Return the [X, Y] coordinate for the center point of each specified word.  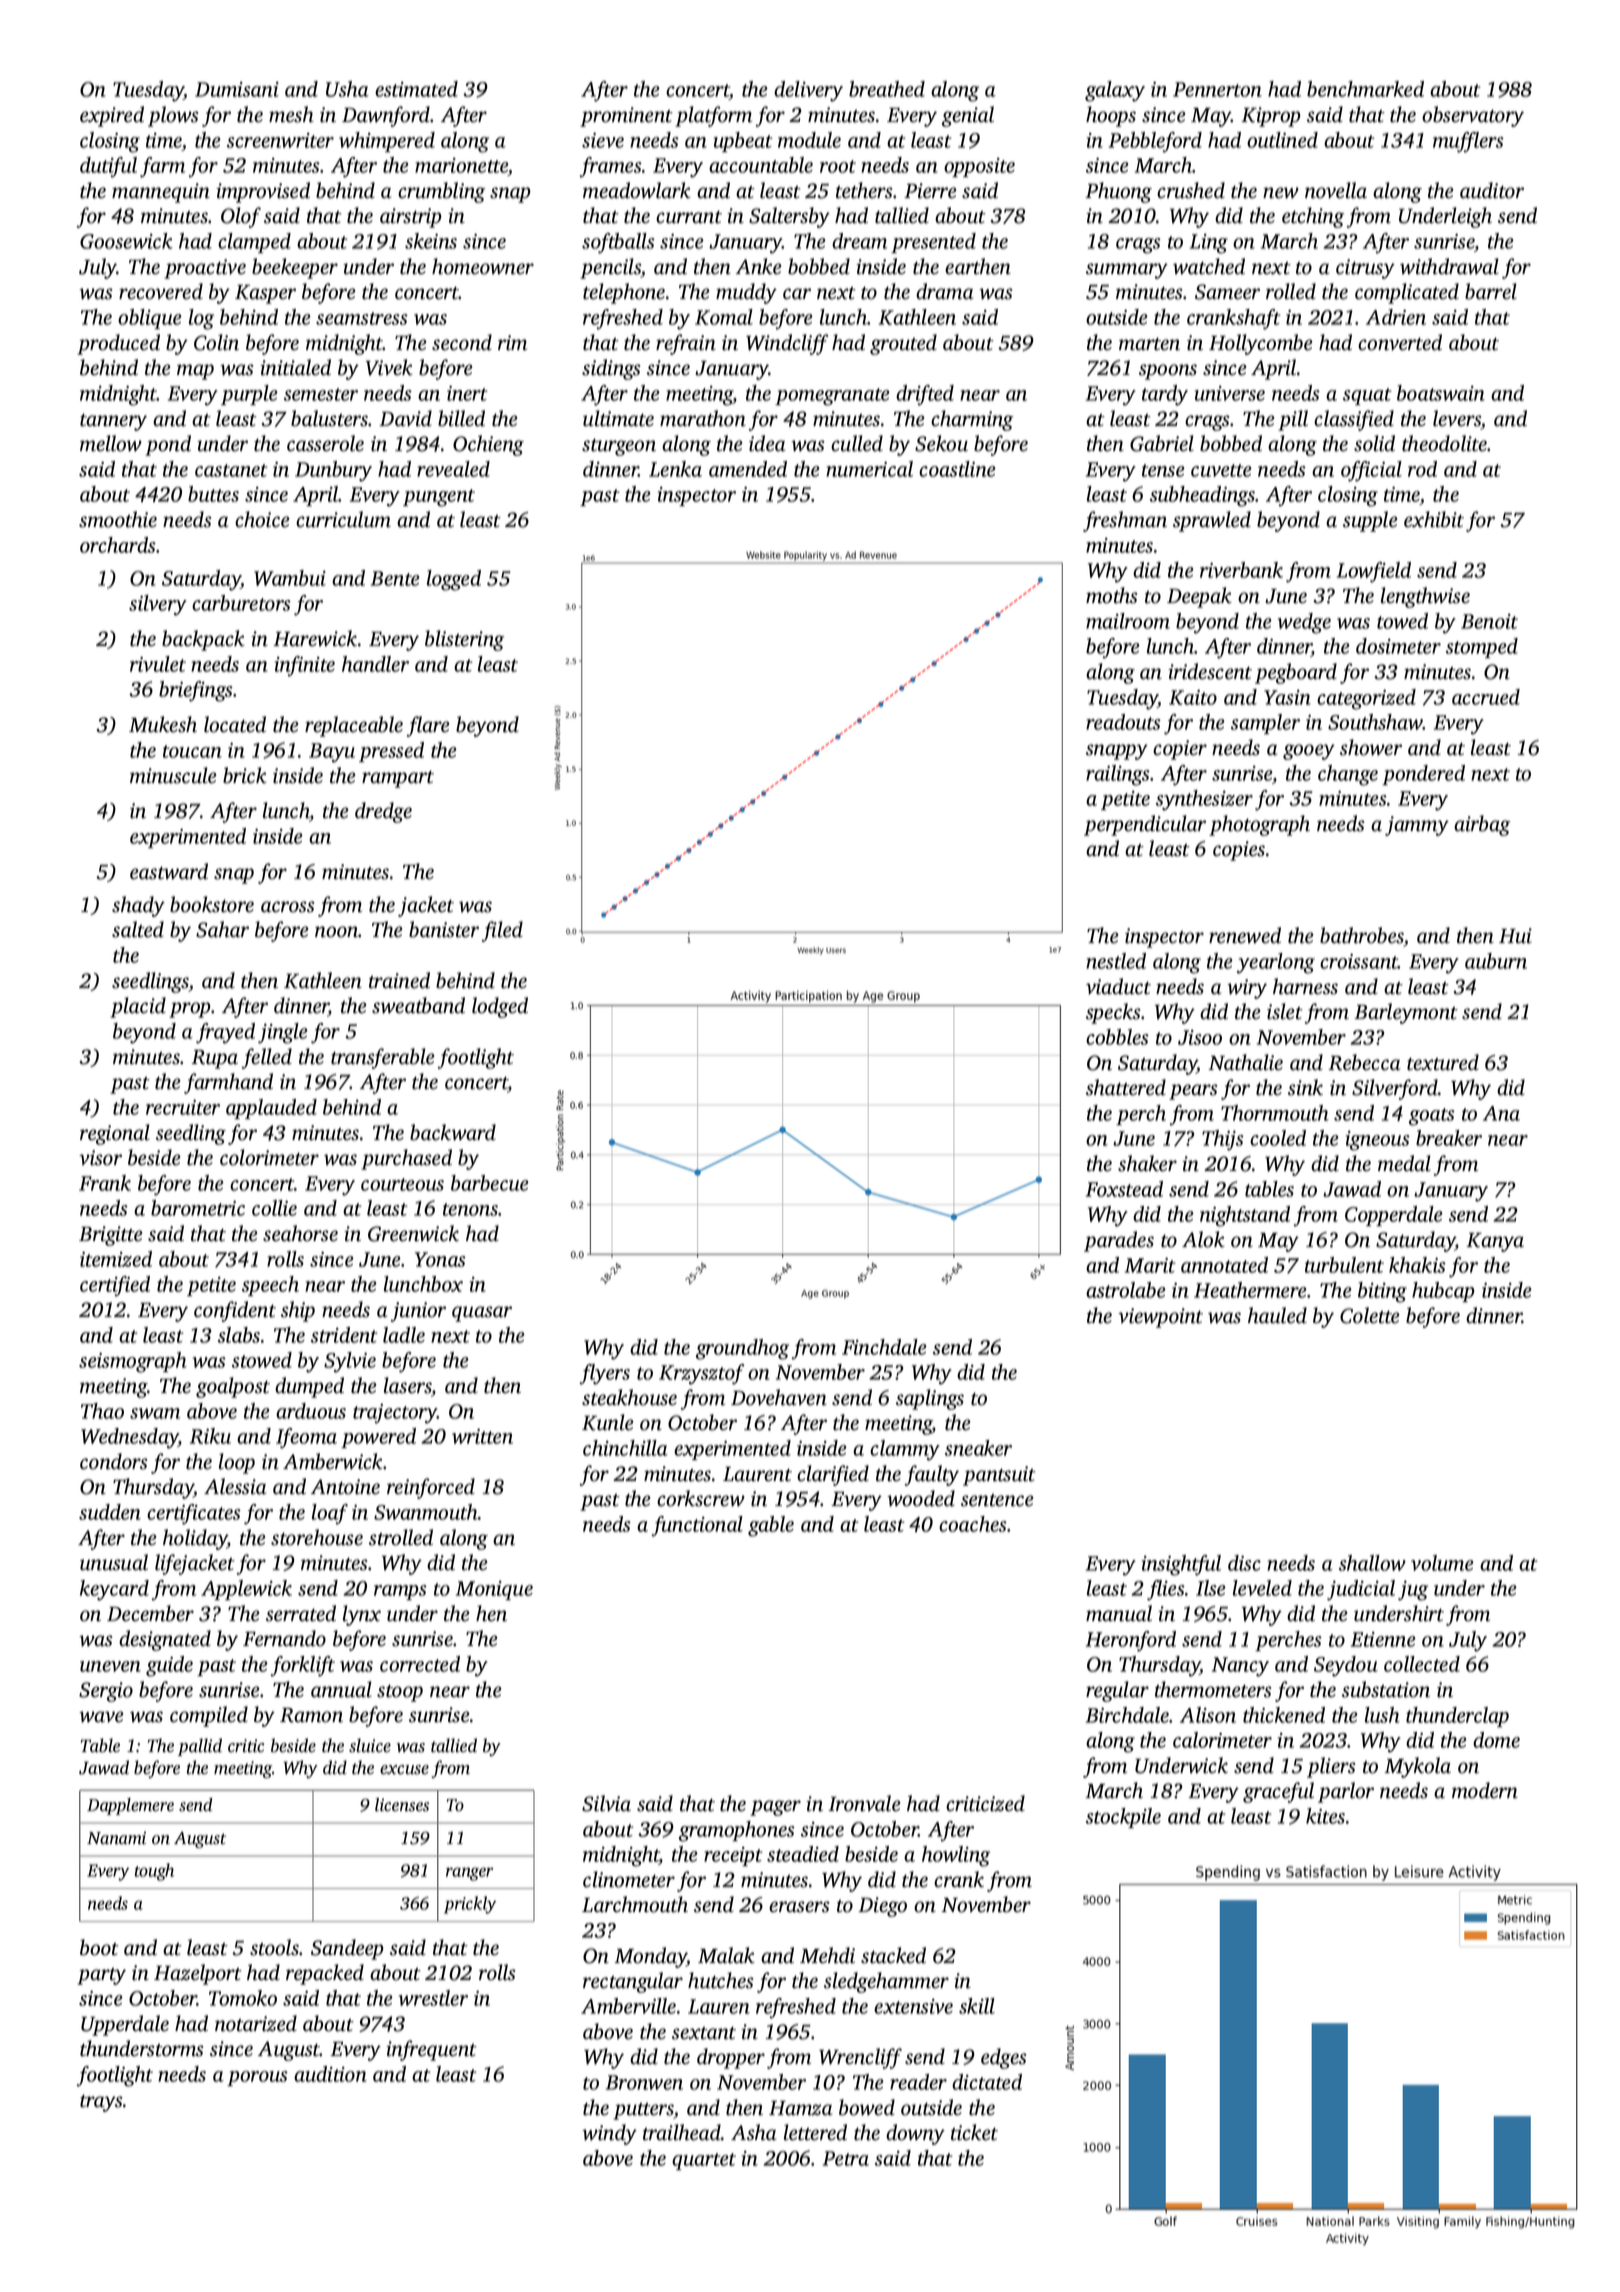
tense [1163, 470]
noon [337, 932]
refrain [686, 344]
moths [1111, 595]
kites [1325, 1816]
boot [99, 1947]
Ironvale [864, 1803]
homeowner [483, 266]
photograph [1259, 825]
